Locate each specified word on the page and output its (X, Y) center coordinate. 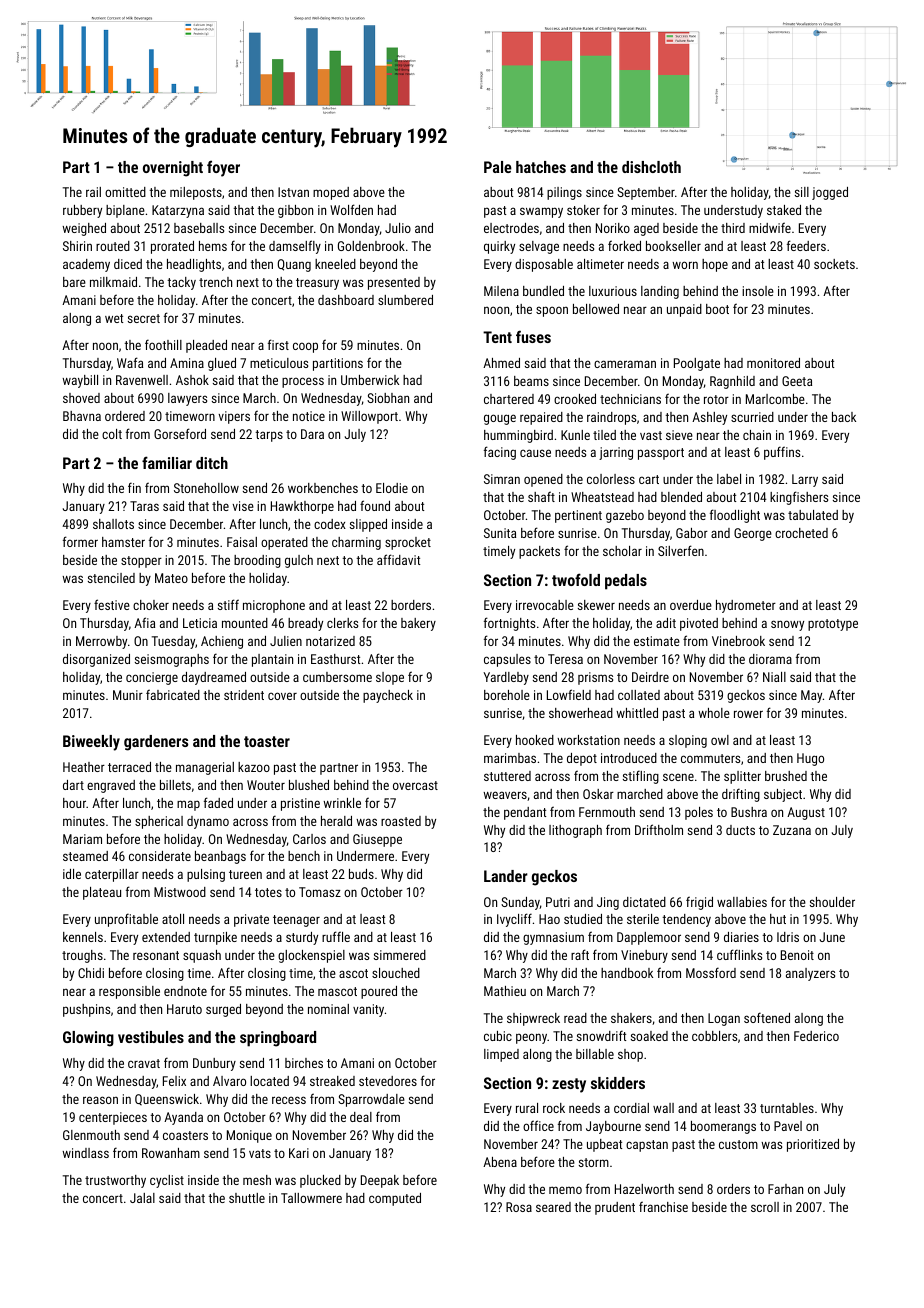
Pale (498, 167)
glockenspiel (311, 956)
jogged (830, 193)
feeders (806, 245)
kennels (83, 937)
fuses (533, 336)
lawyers (187, 399)
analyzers (810, 974)
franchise (663, 1206)
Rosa (519, 1207)
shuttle (247, 1198)
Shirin (77, 246)
